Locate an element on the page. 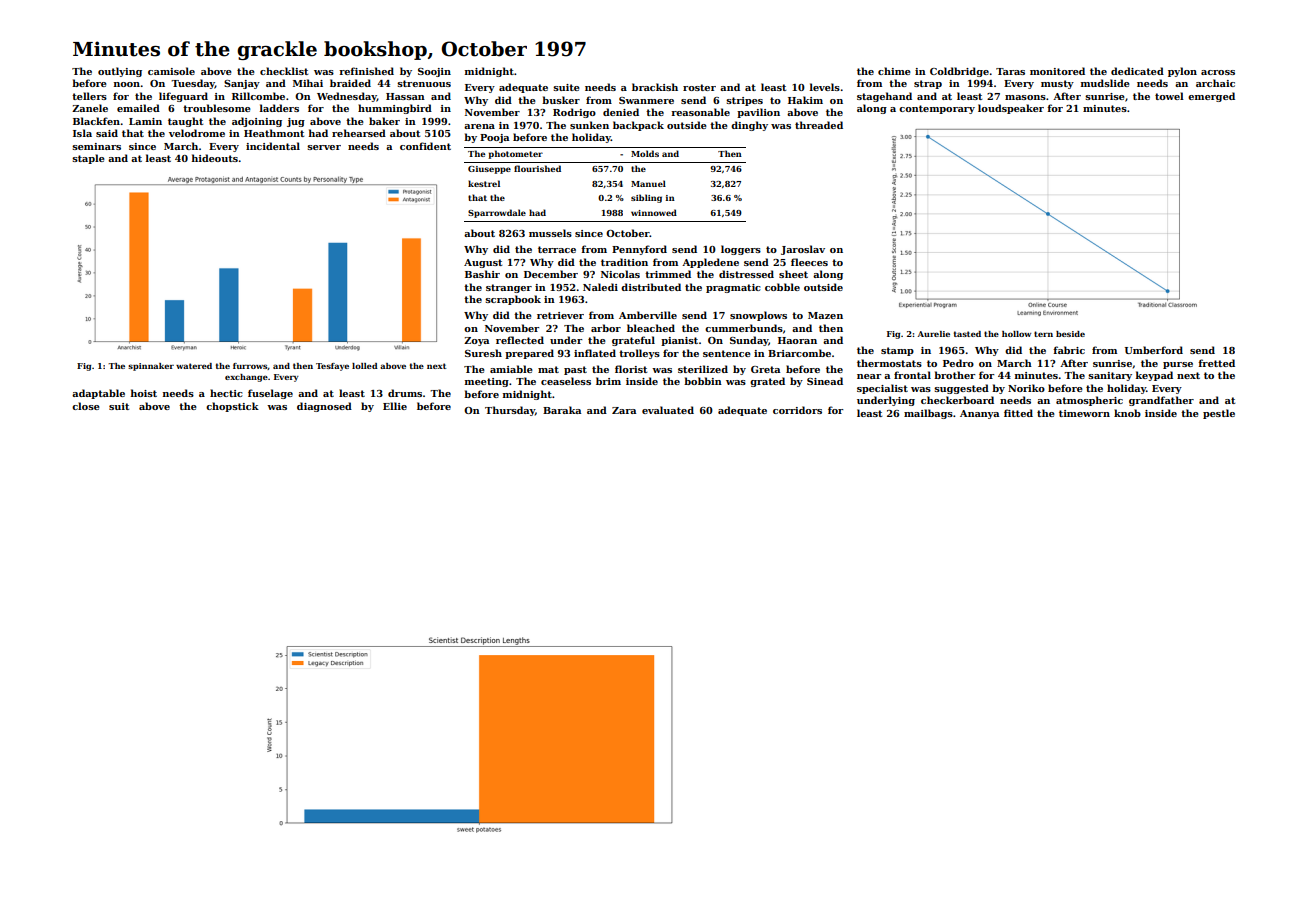  Swanmere is located at coordinates (646, 100).
